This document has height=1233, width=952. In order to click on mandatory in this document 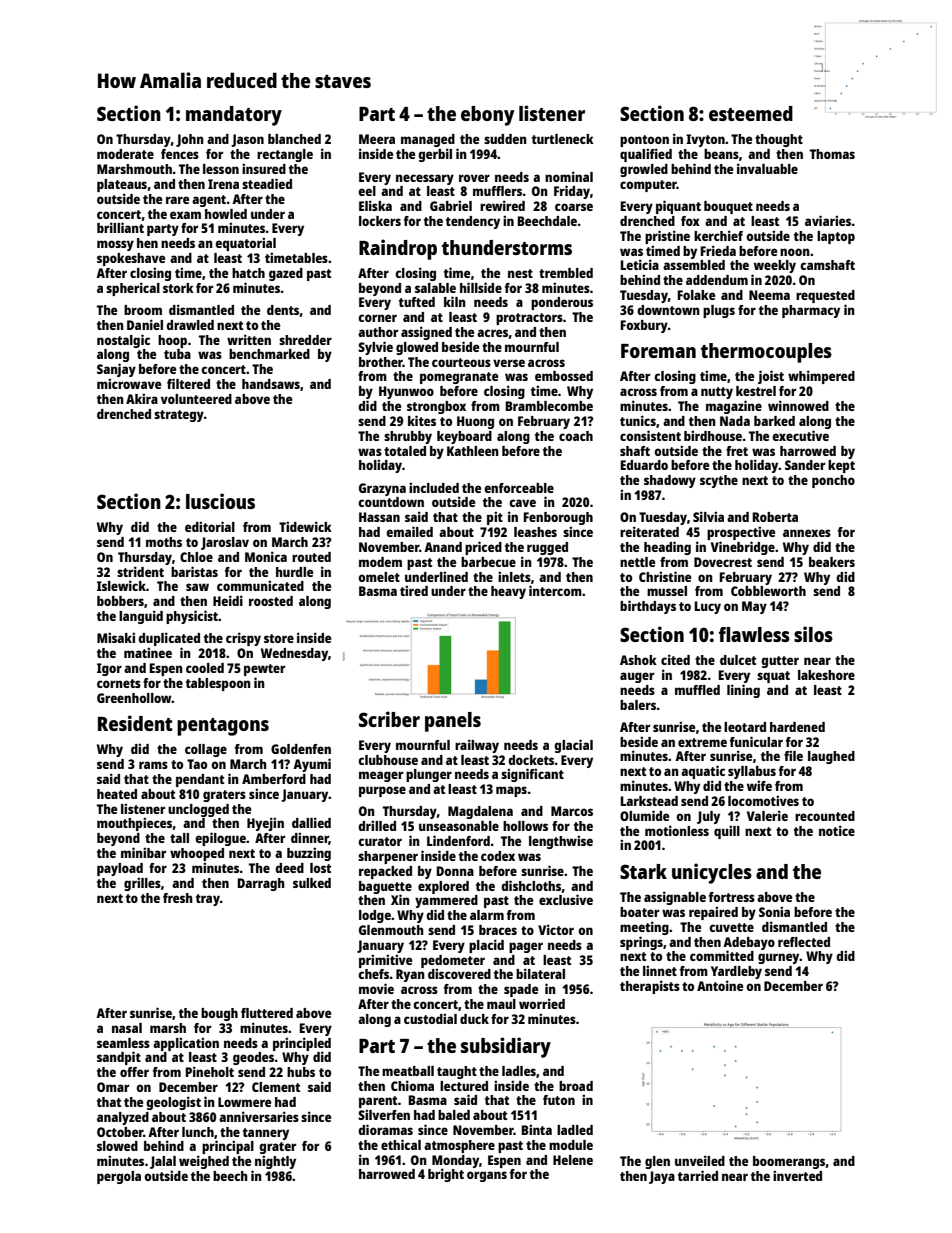, I will do `click(234, 116)`.
